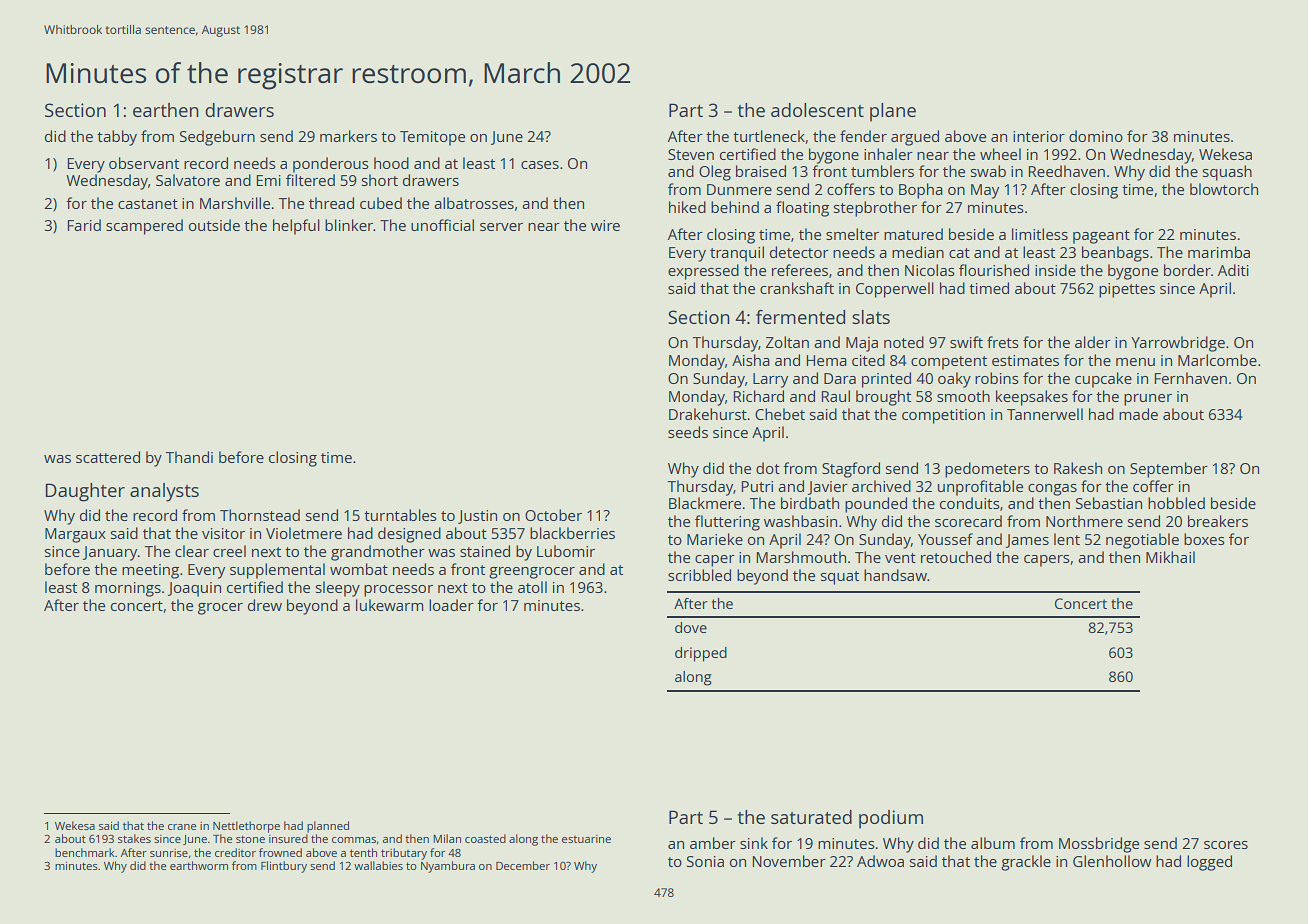 This screenshot has height=924, width=1308. Describe the element at coordinates (1067, 171) in the screenshot. I see `Reedhaven` at that location.
